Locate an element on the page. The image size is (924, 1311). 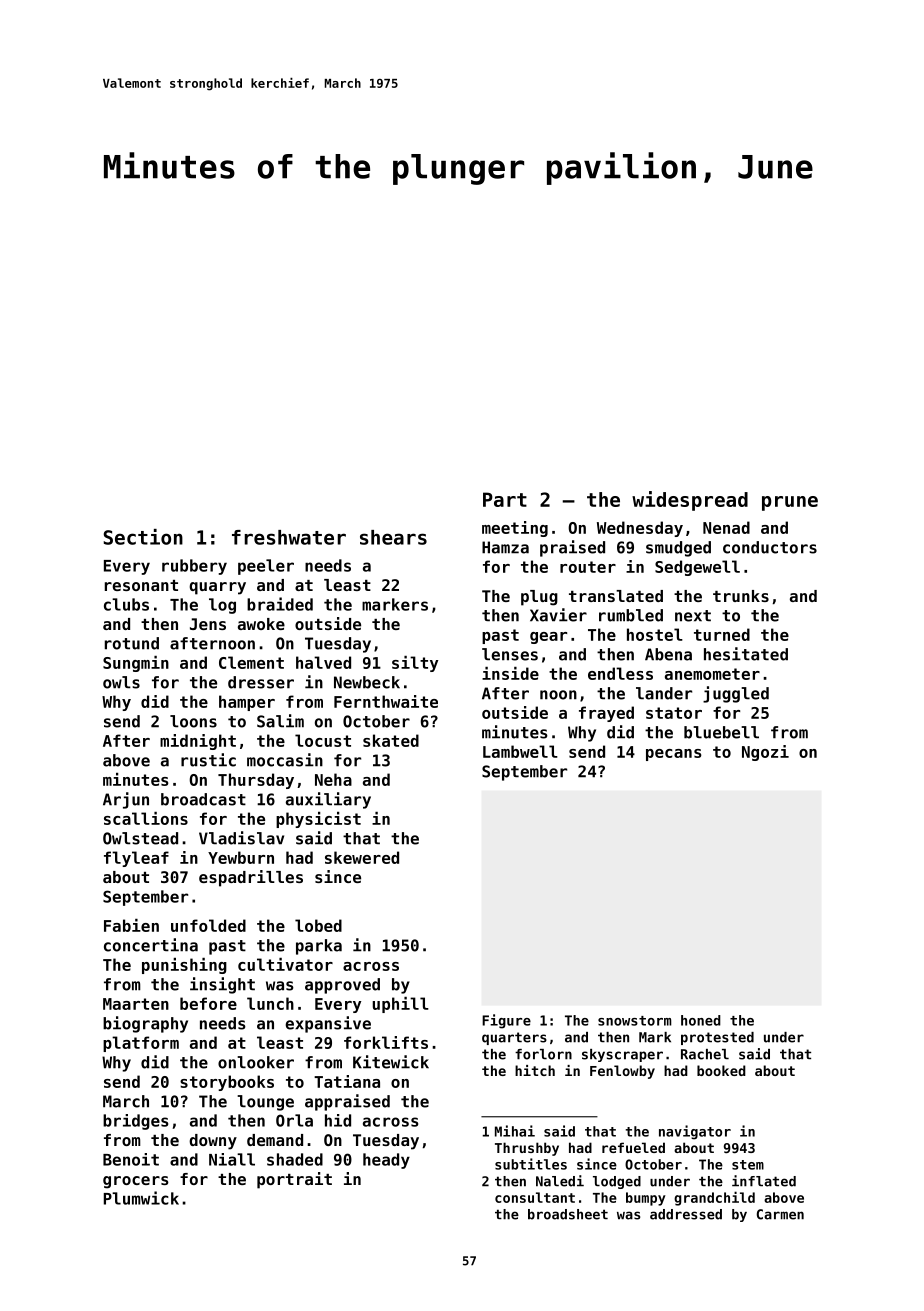
Plumwick is located at coordinates (141, 1198).
